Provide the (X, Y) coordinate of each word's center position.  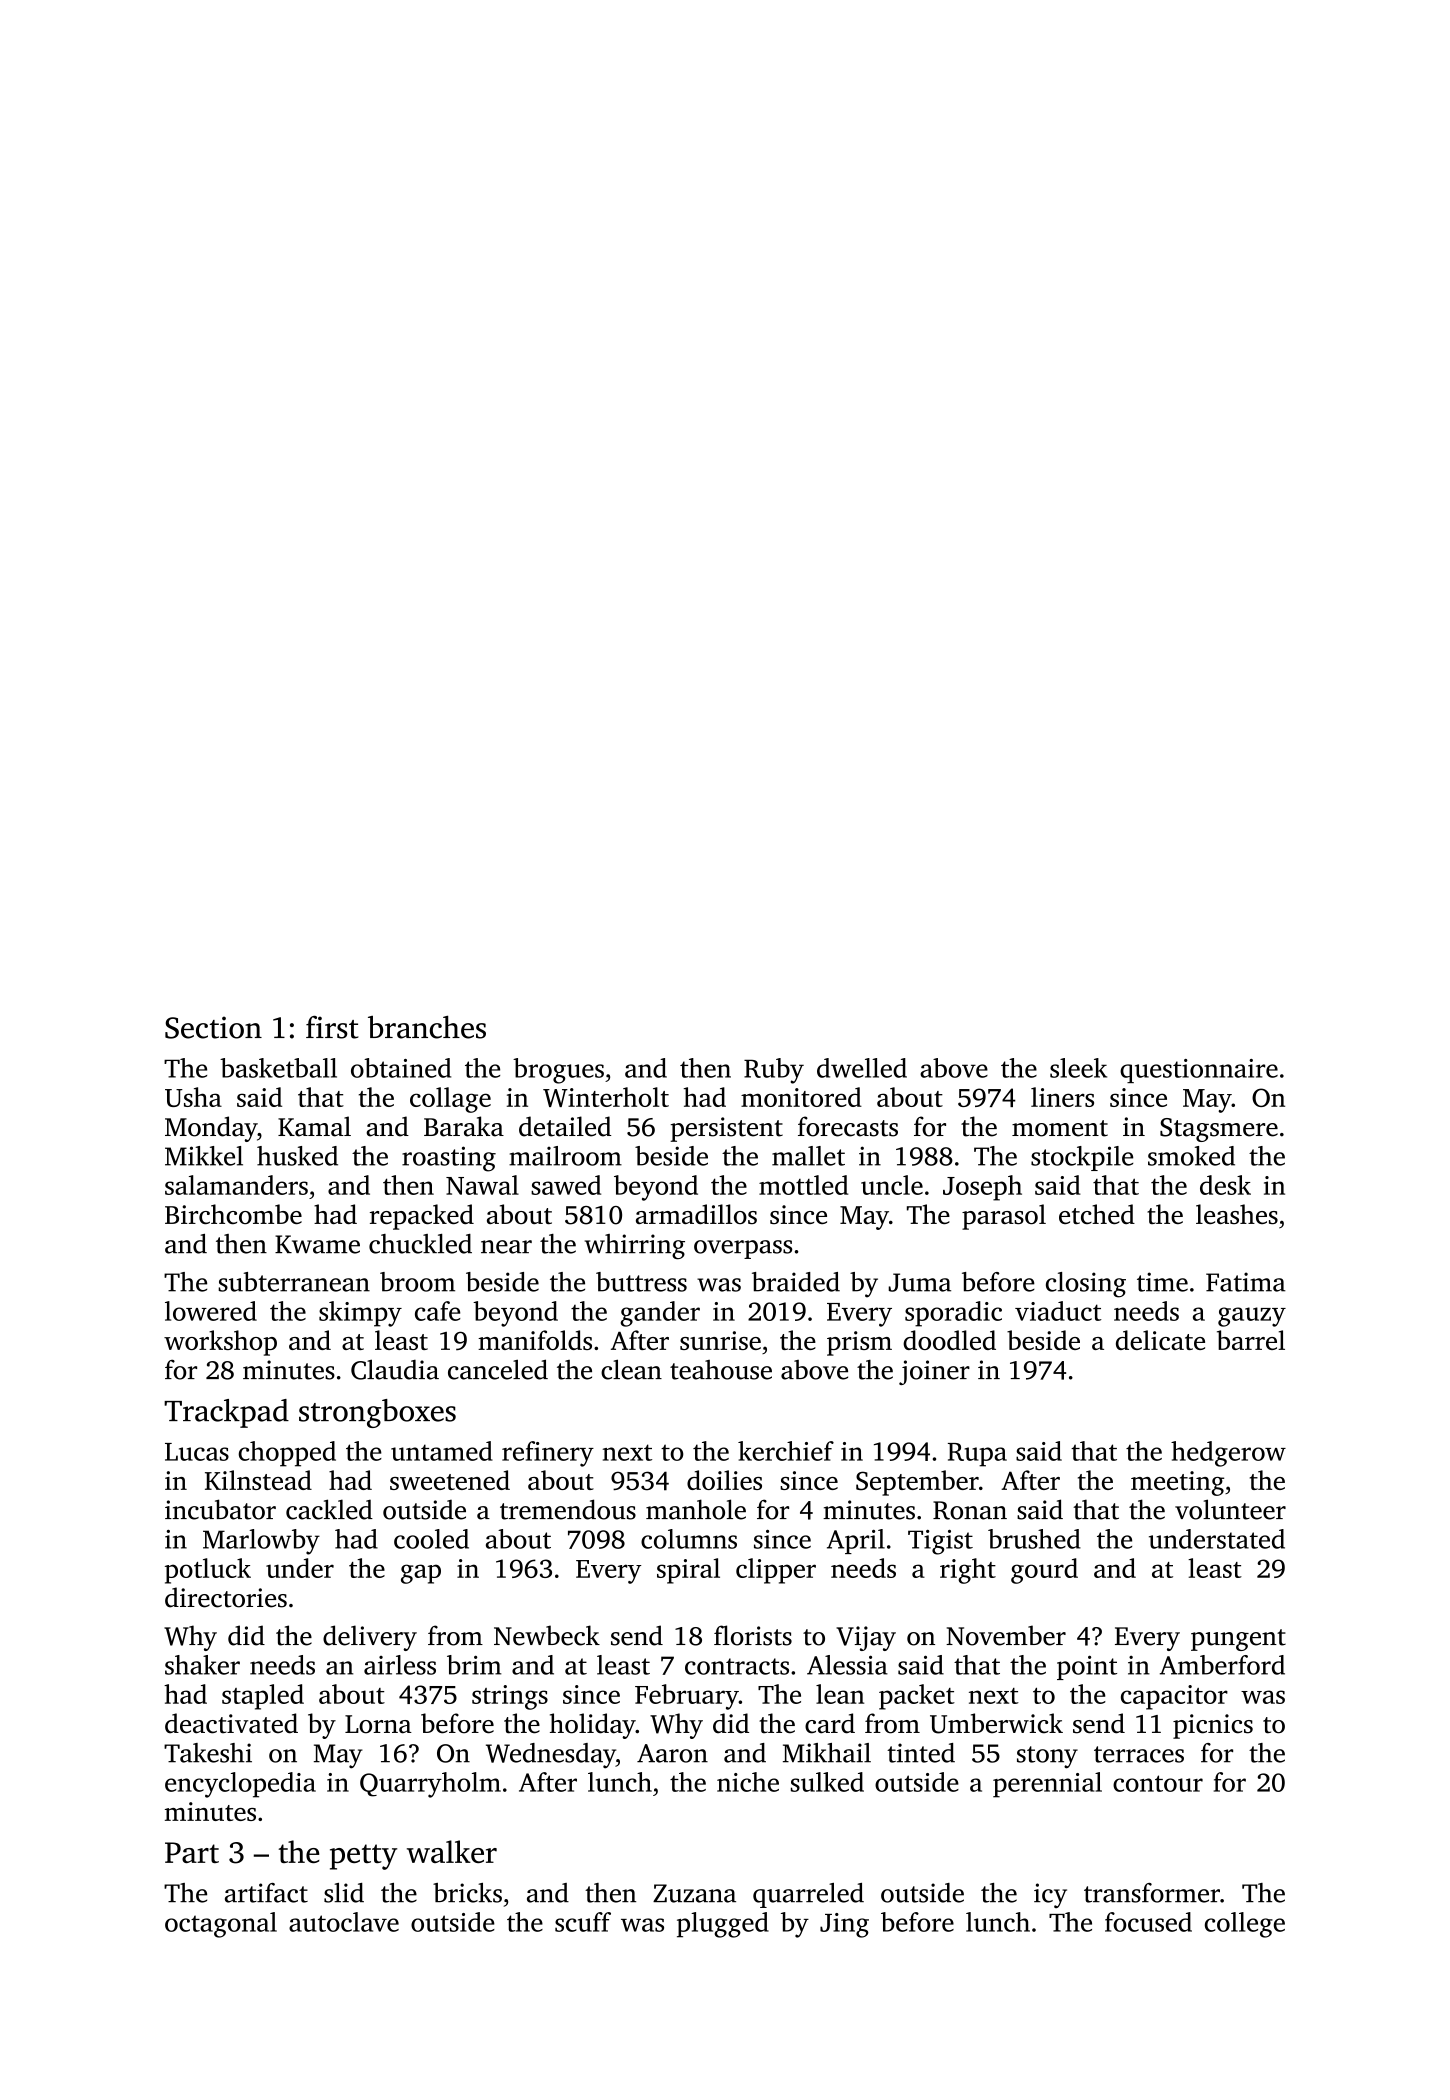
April (856, 1541)
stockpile (1082, 1158)
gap (421, 1574)
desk (1225, 1185)
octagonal (221, 1925)
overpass (743, 1249)
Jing (844, 1925)
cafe (437, 1311)
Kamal (314, 1126)
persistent (726, 1129)
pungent (1238, 1640)
